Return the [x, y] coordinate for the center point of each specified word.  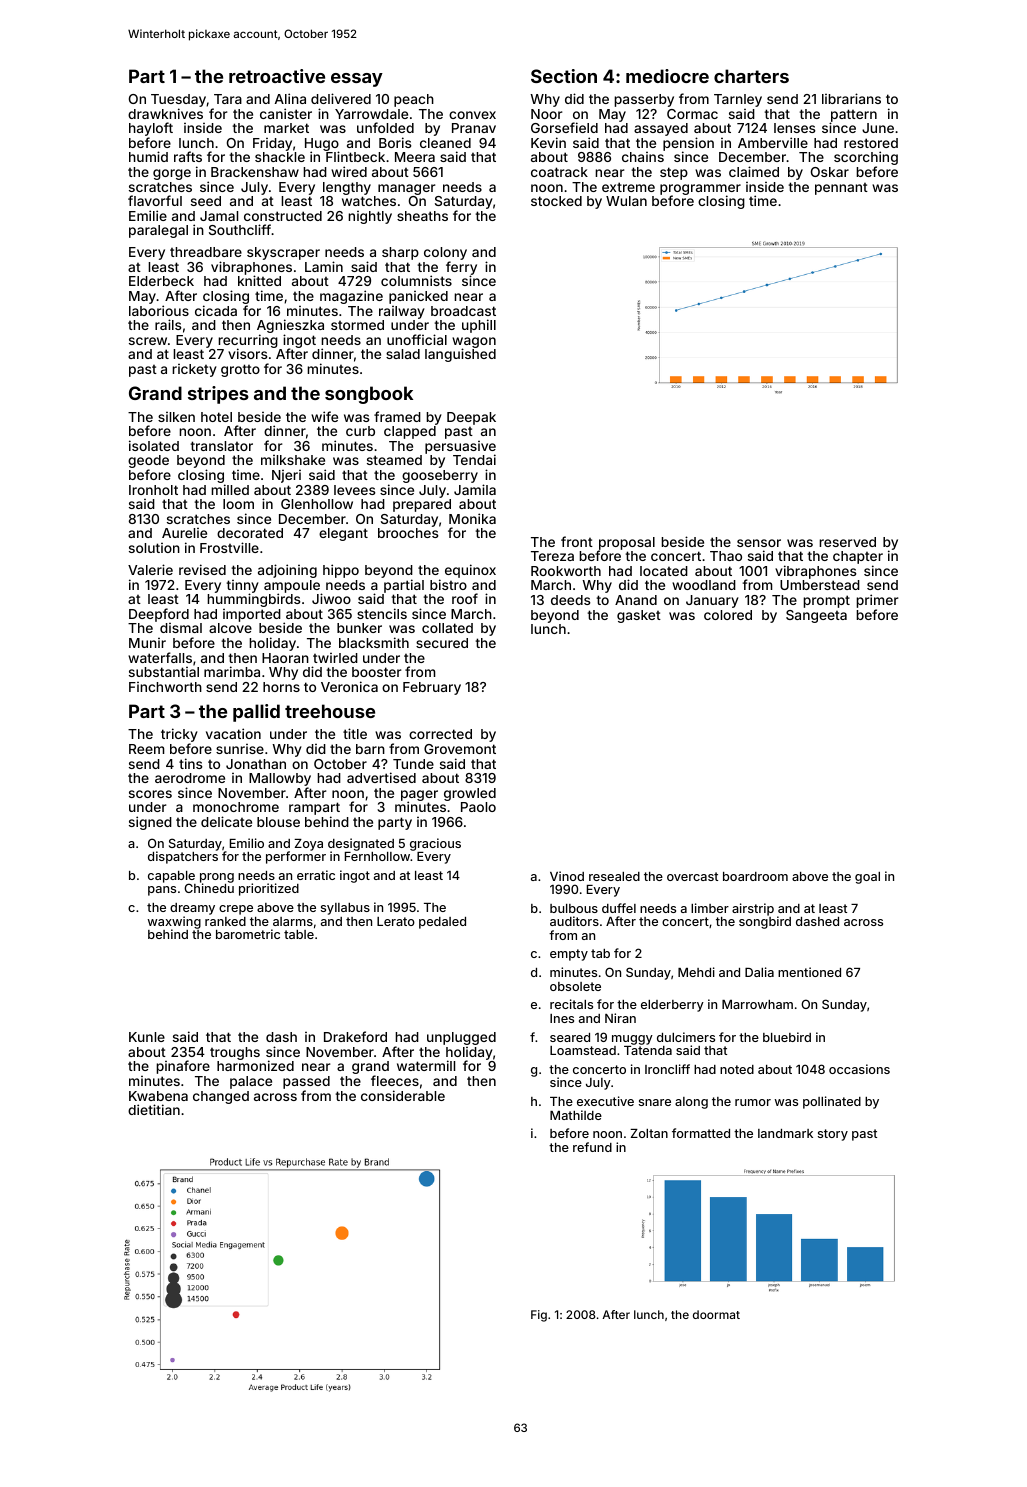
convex [472, 115]
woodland [704, 585]
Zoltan [649, 1133]
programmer [700, 190]
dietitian [154, 1109]
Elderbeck [161, 281]
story [833, 1135]
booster [376, 672]
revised [202, 569]
